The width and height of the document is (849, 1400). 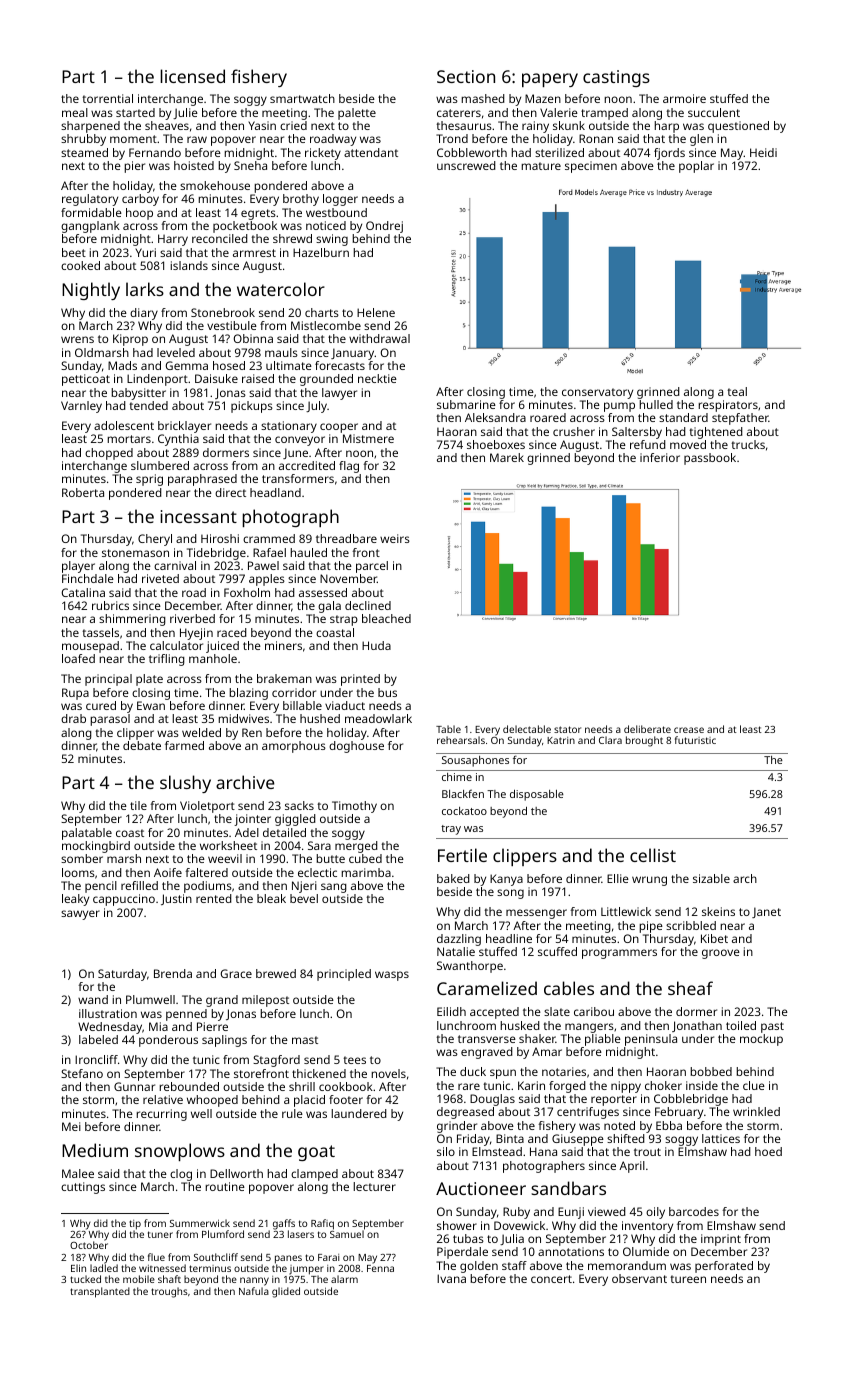 I want to click on transplanted, so click(x=100, y=1292).
